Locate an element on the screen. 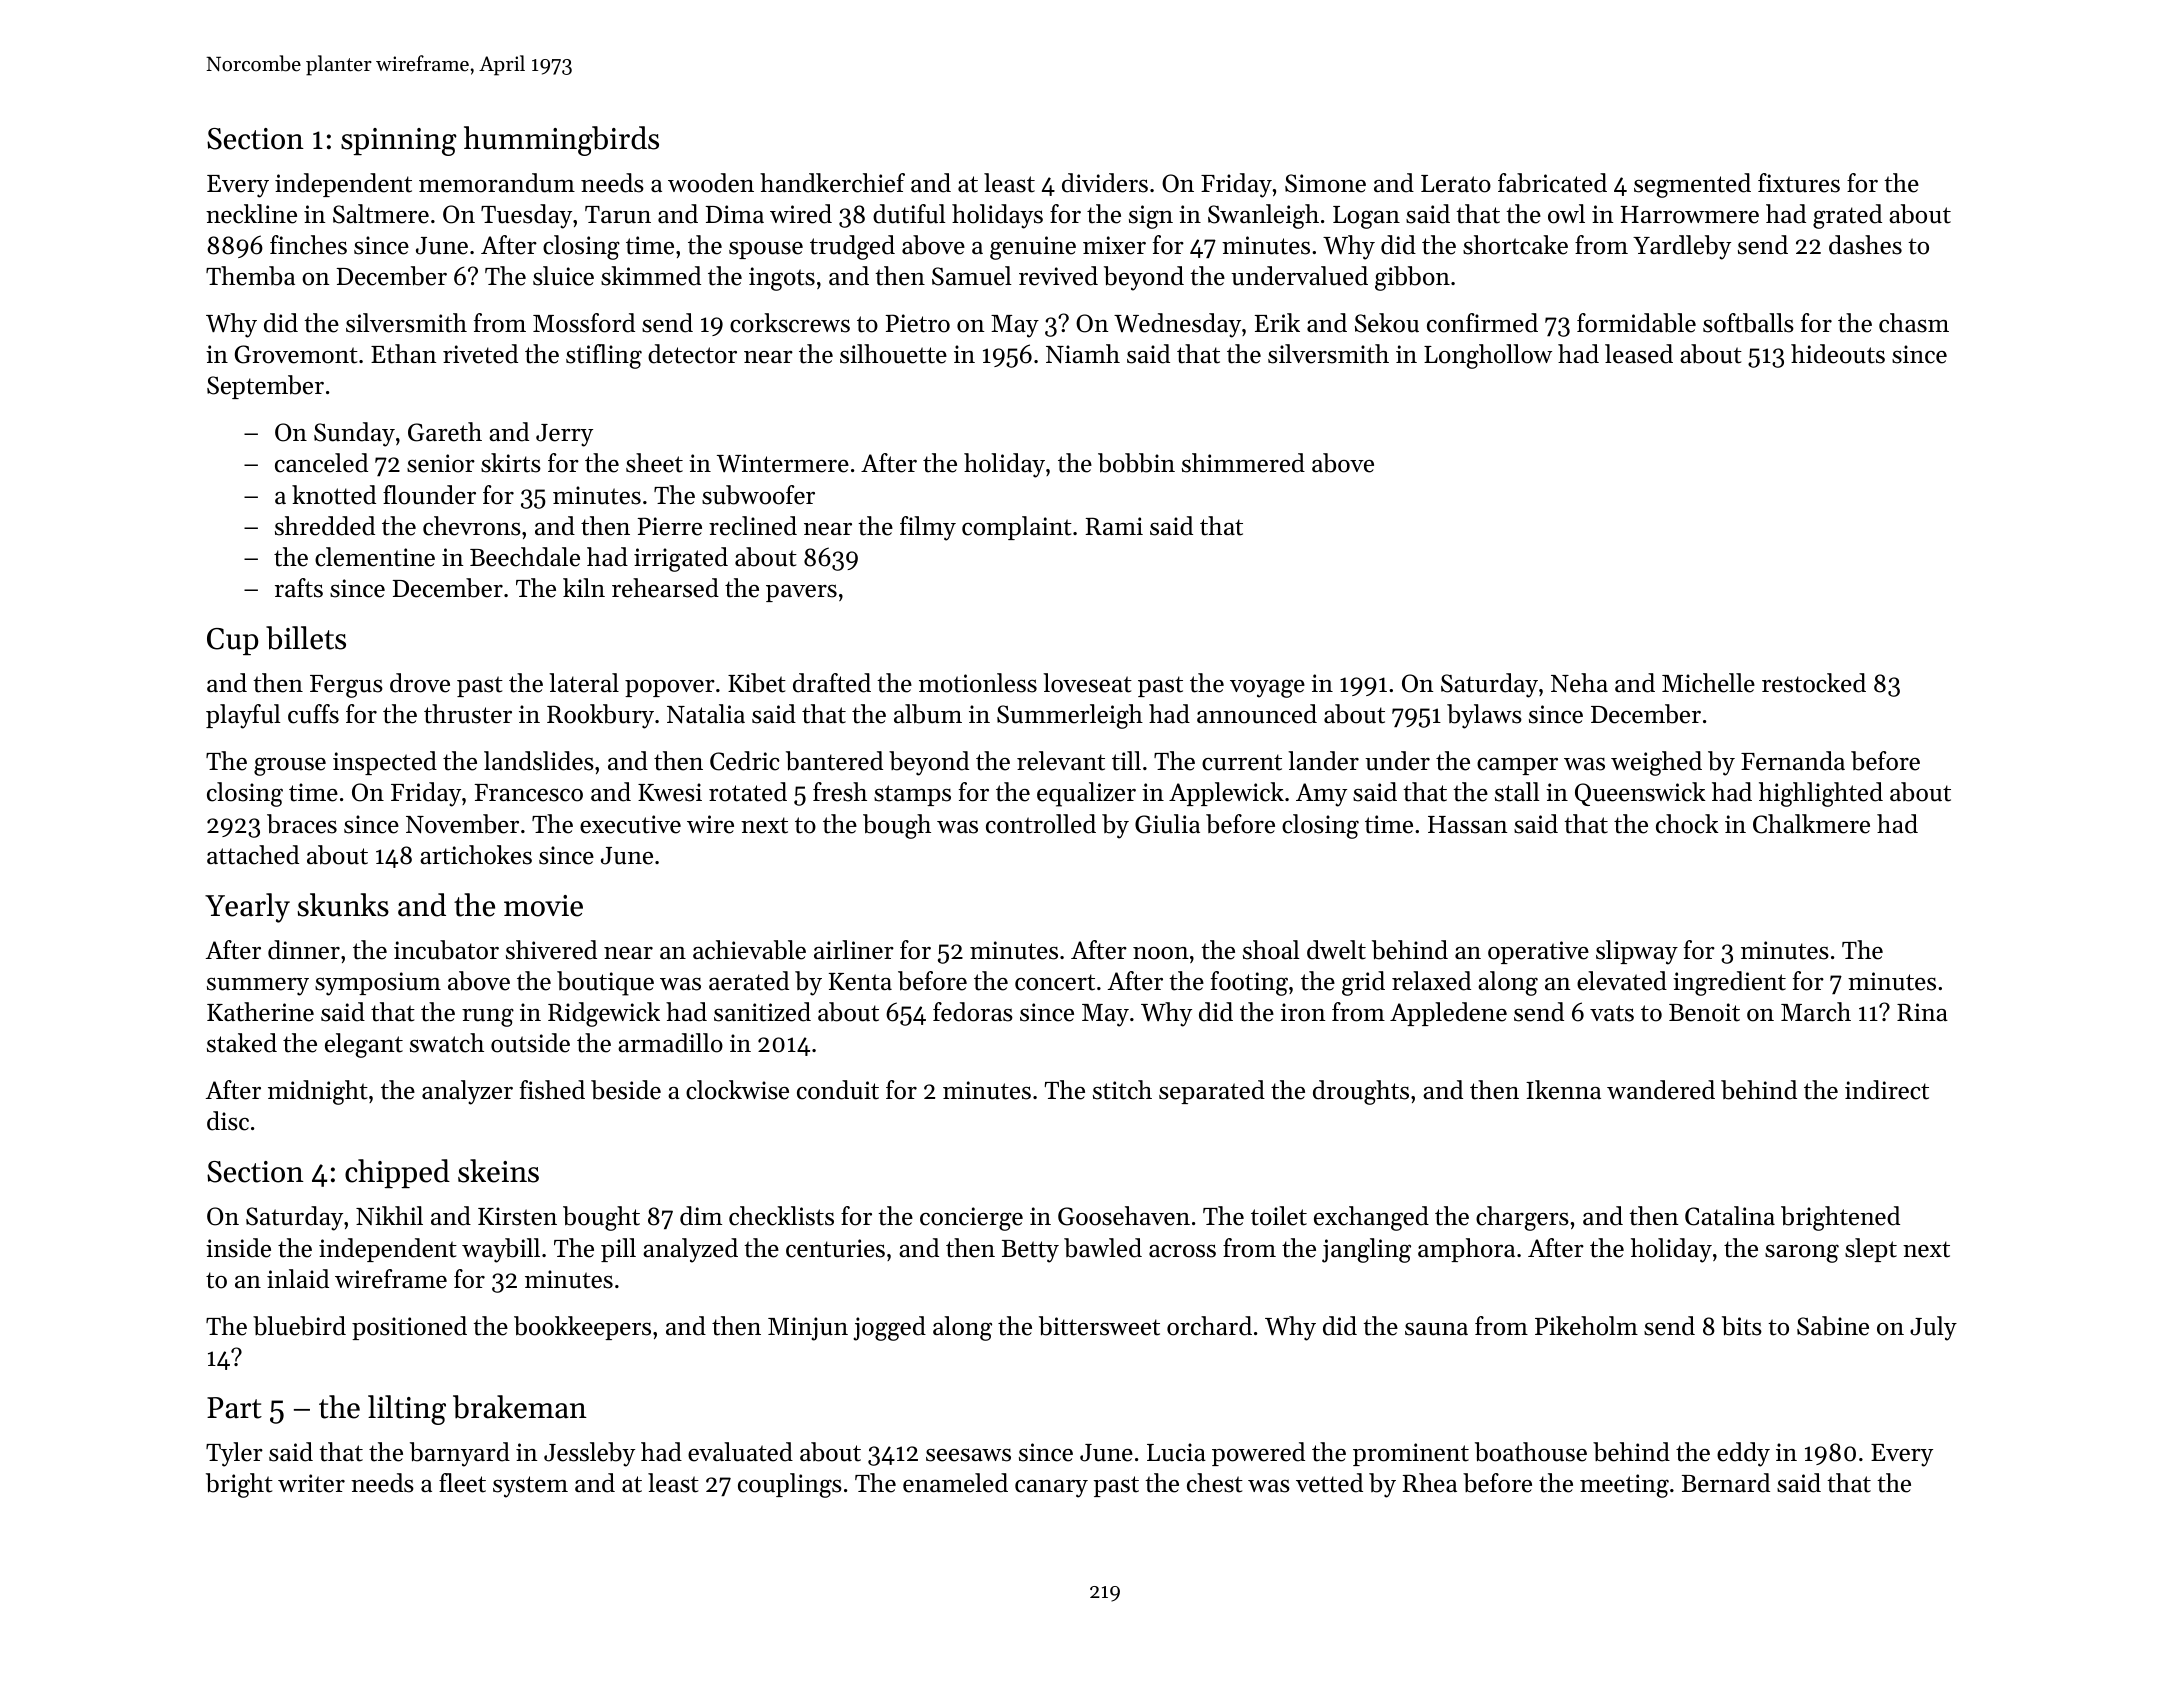 This screenshot has width=2178, height=1683. hummingbirds is located at coordinates (561, 141).
